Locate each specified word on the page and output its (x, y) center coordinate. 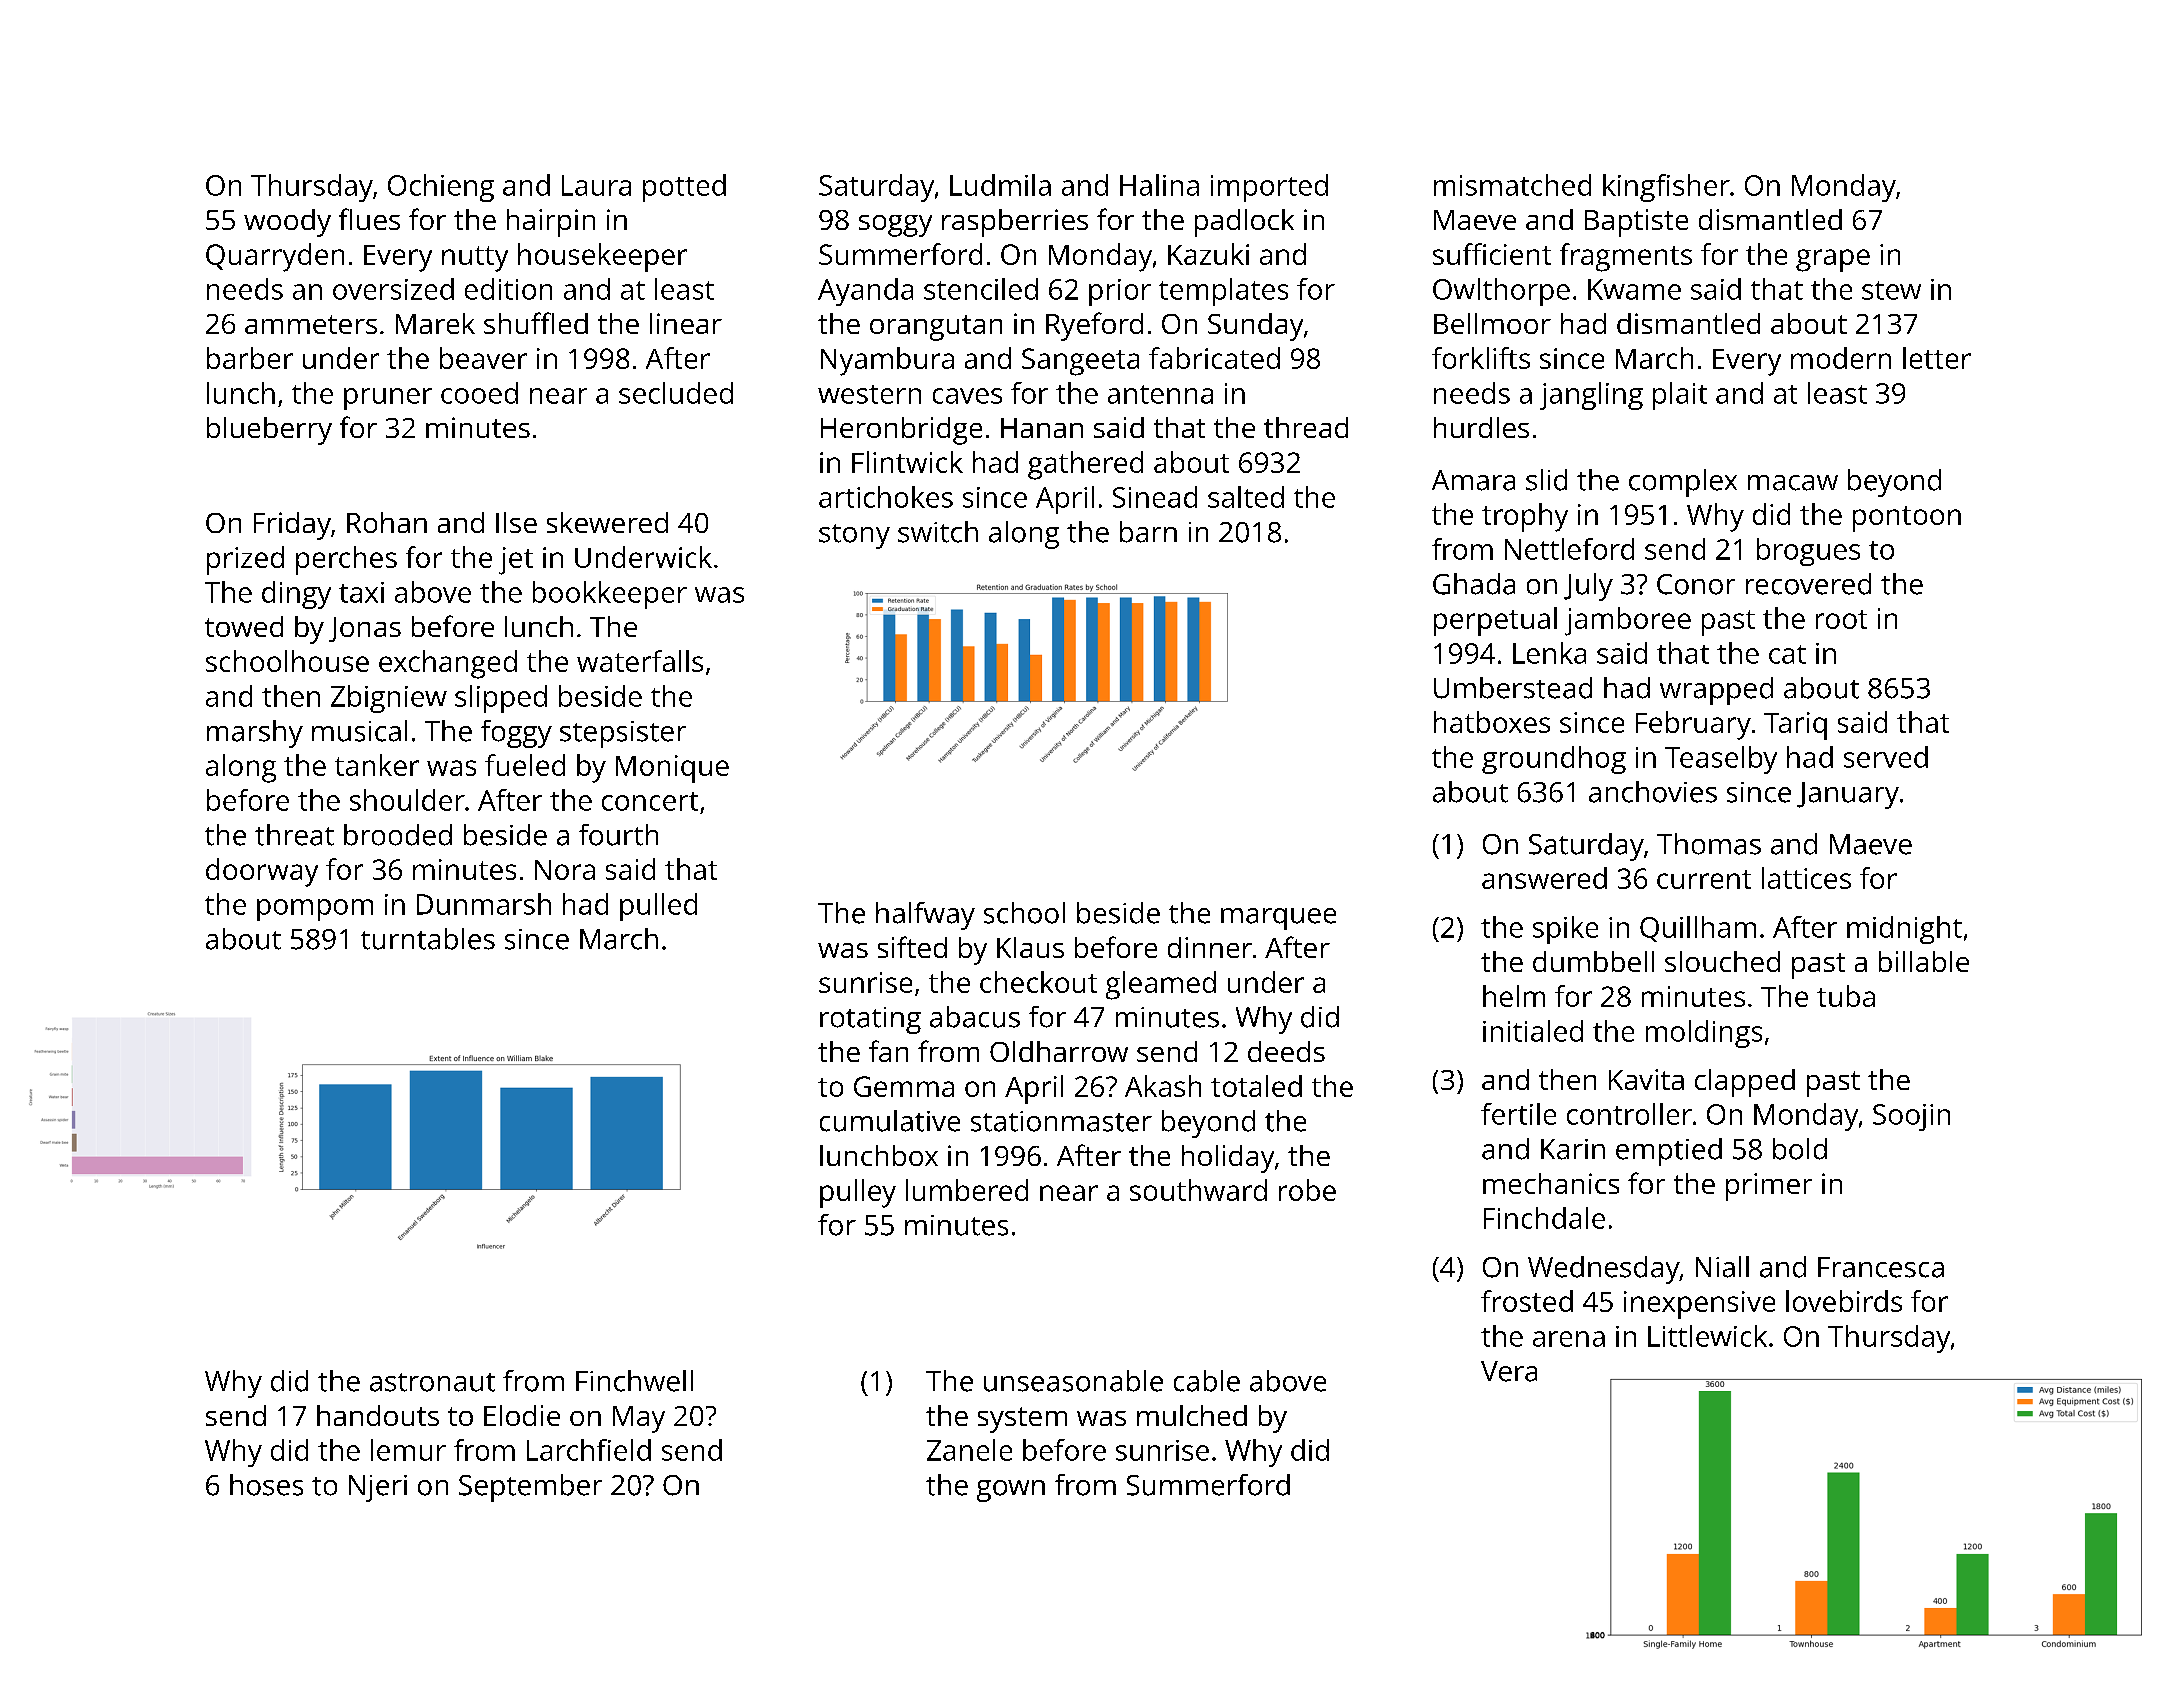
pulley (858, 1193)
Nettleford (1569, 549)
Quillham (1698, 929)
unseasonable (1073, 1381)
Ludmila (1000, 185)
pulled (658, 907)
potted (684, 188)
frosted (1527, 1301)
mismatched (1512, 185)
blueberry (269, 431)
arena (1569, 1339)
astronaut (432, 1382)
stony (854, 536)
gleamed (1161, 985)
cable (1207, 1381)
